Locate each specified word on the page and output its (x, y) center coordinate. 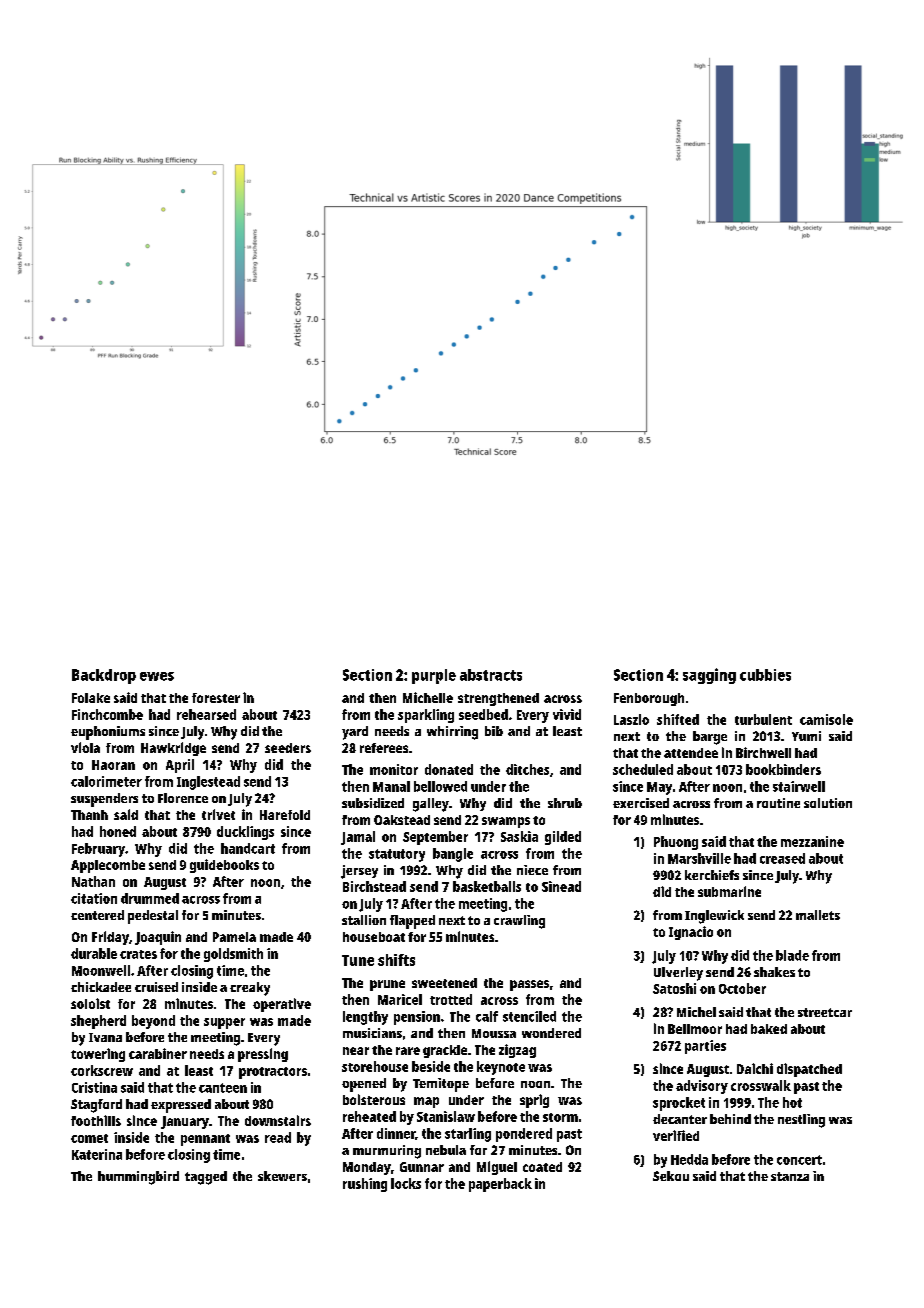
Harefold (285, 815)
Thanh (89, 815)
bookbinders (783, 769)
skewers (282, 1176)
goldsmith (233, 955)
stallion (364, 920)
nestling (801, 1121)
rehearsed (206, 714)
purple (434, 676)
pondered (524, 1135)
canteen (223, 1088)
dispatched (809, 1070)
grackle (445, 1051)
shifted (678, 719)
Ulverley (678, 974)
